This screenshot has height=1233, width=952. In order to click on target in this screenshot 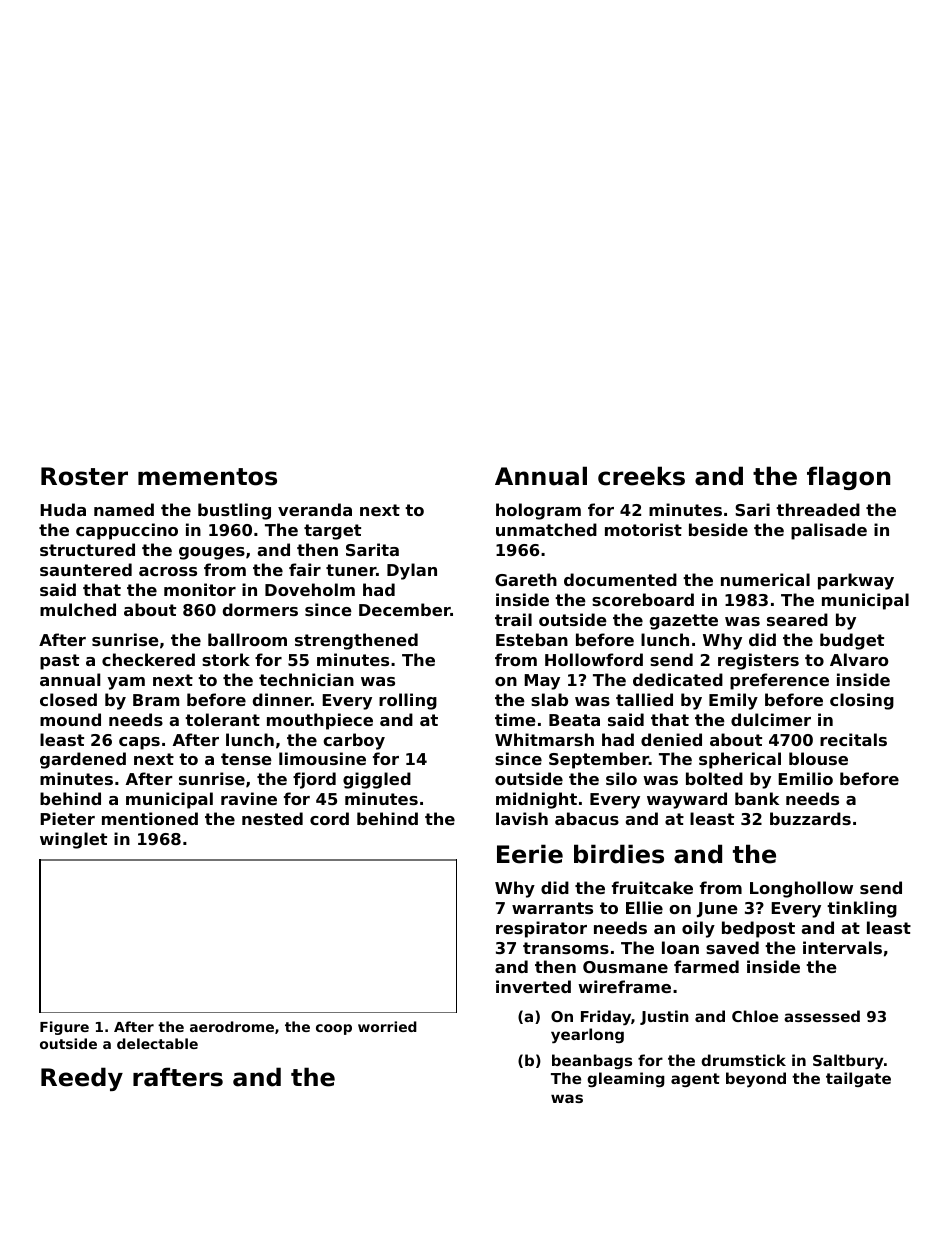, I will do `click(332, 532)`.
